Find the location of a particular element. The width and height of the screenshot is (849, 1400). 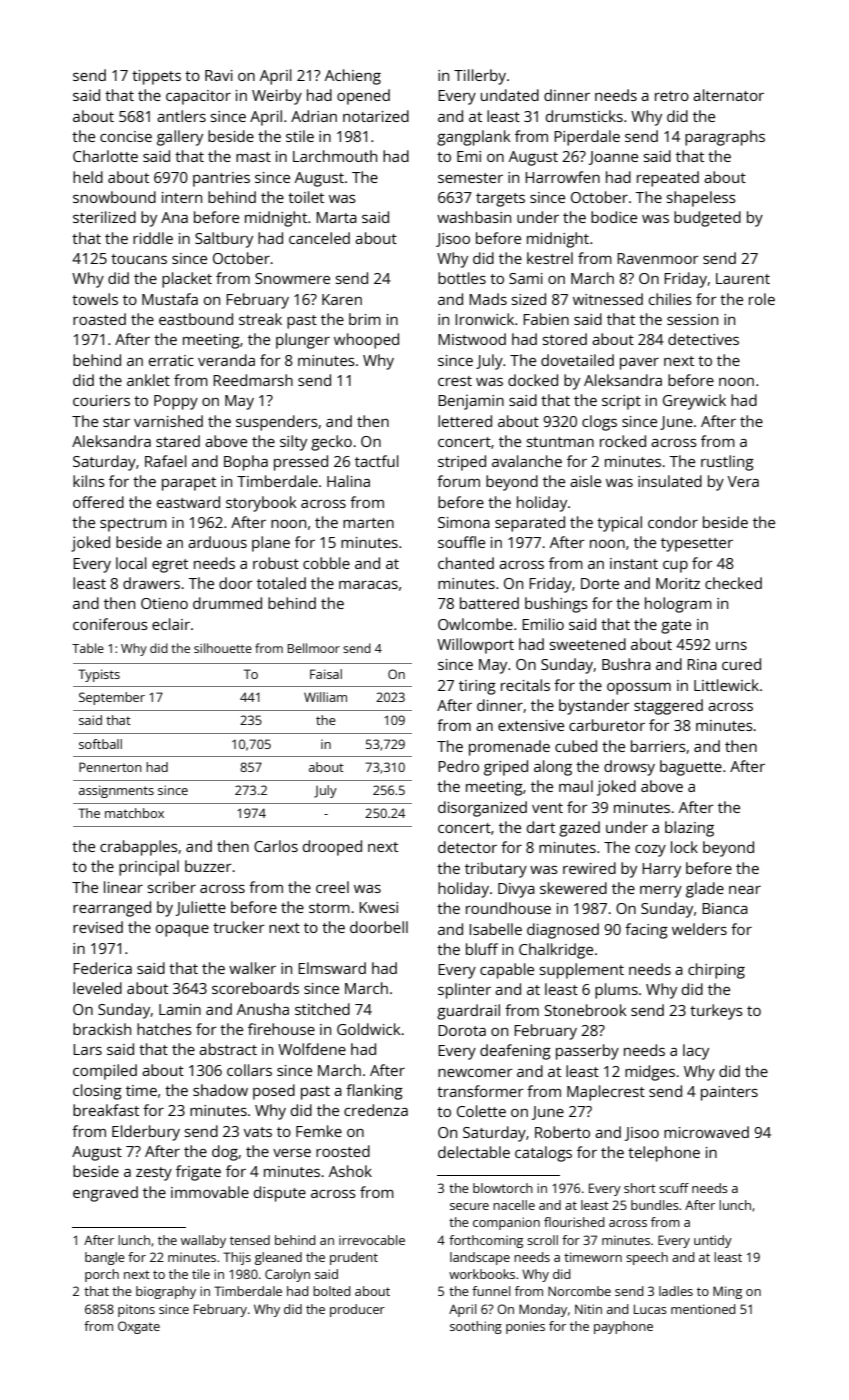

hatches is located at coordinates (164, 1029).
